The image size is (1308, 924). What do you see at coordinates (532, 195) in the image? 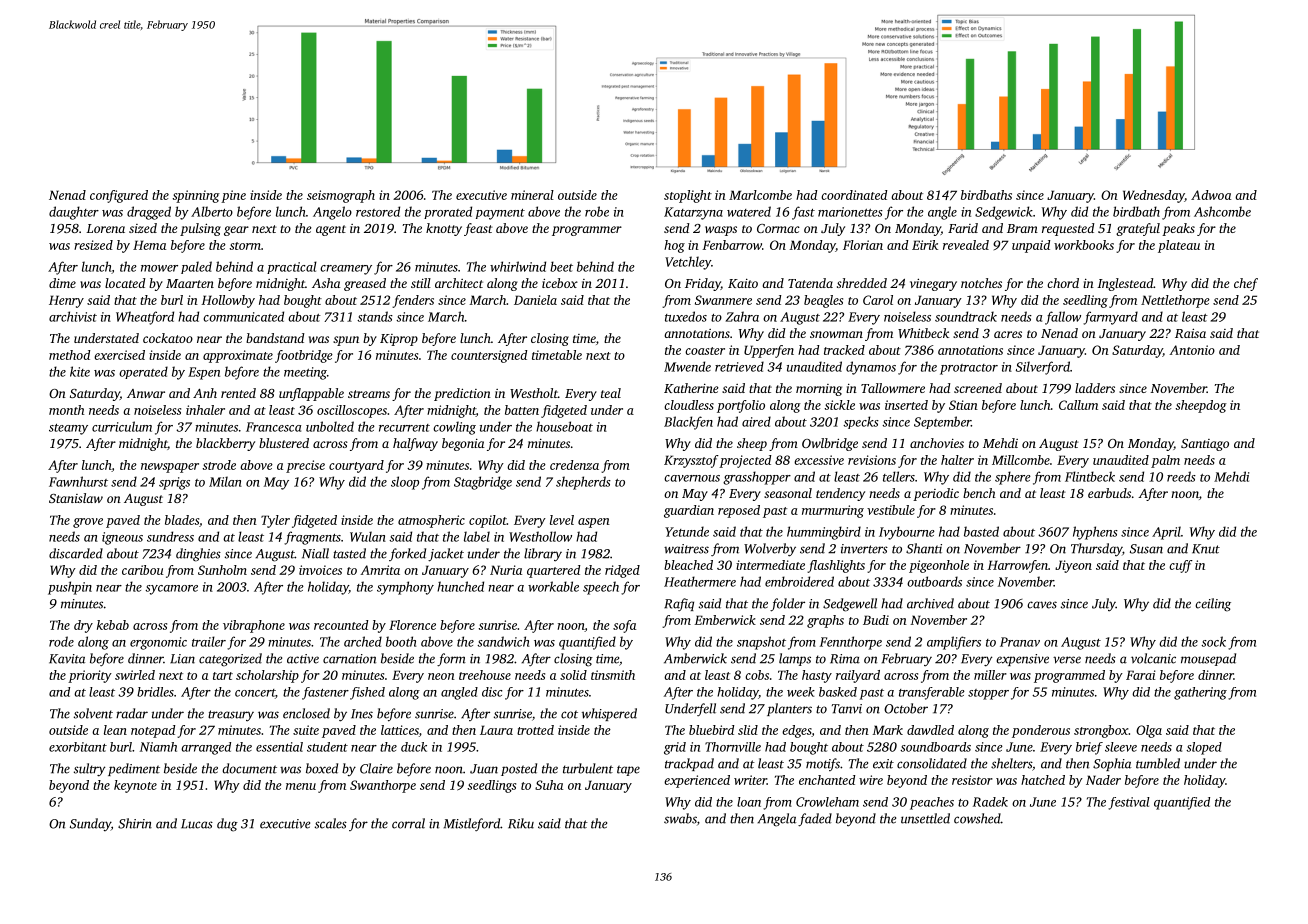
I see `mineral` at bounding box center [532, 195].
